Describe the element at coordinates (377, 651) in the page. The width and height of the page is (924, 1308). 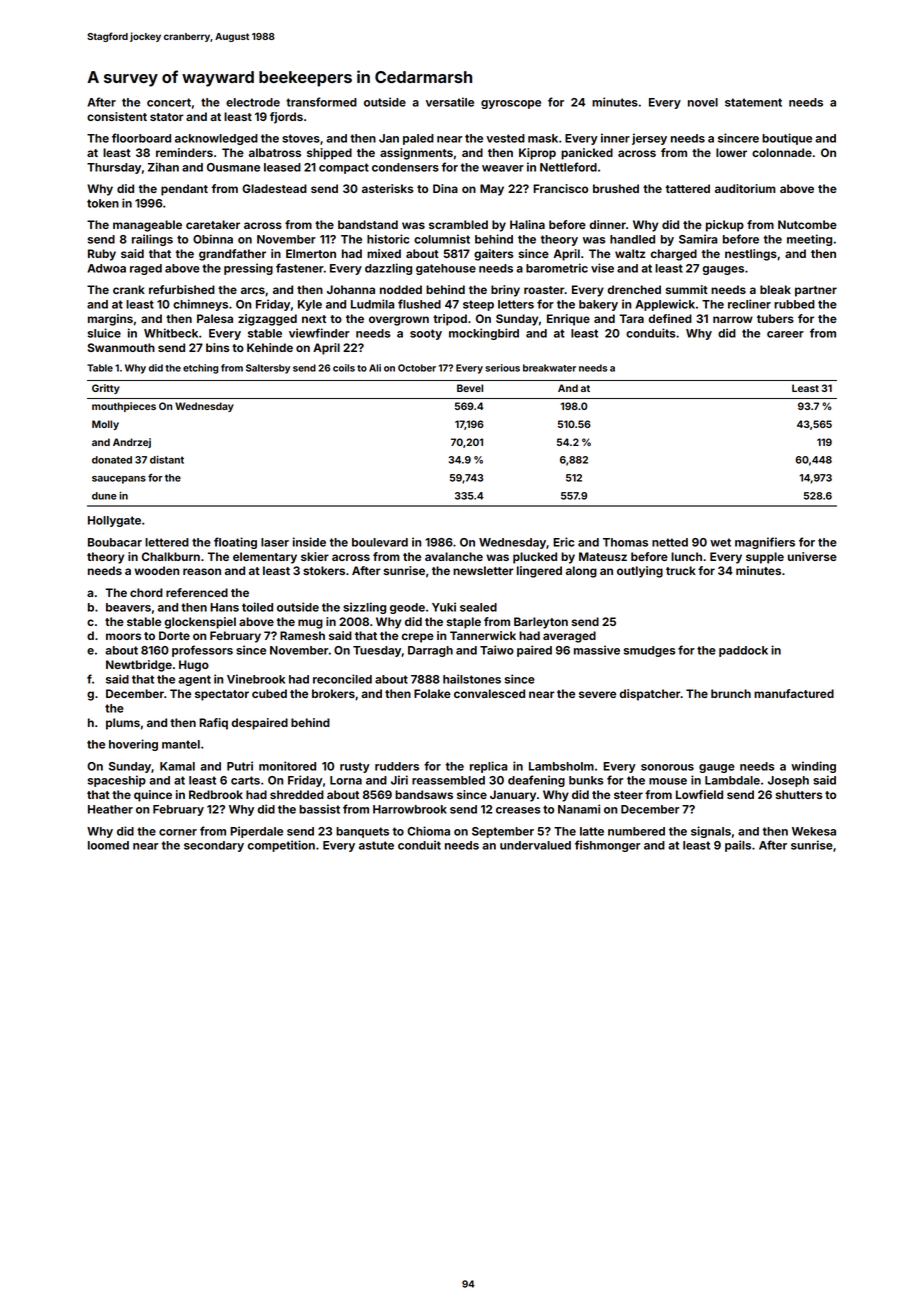
I see `Tuesday` at that location.
